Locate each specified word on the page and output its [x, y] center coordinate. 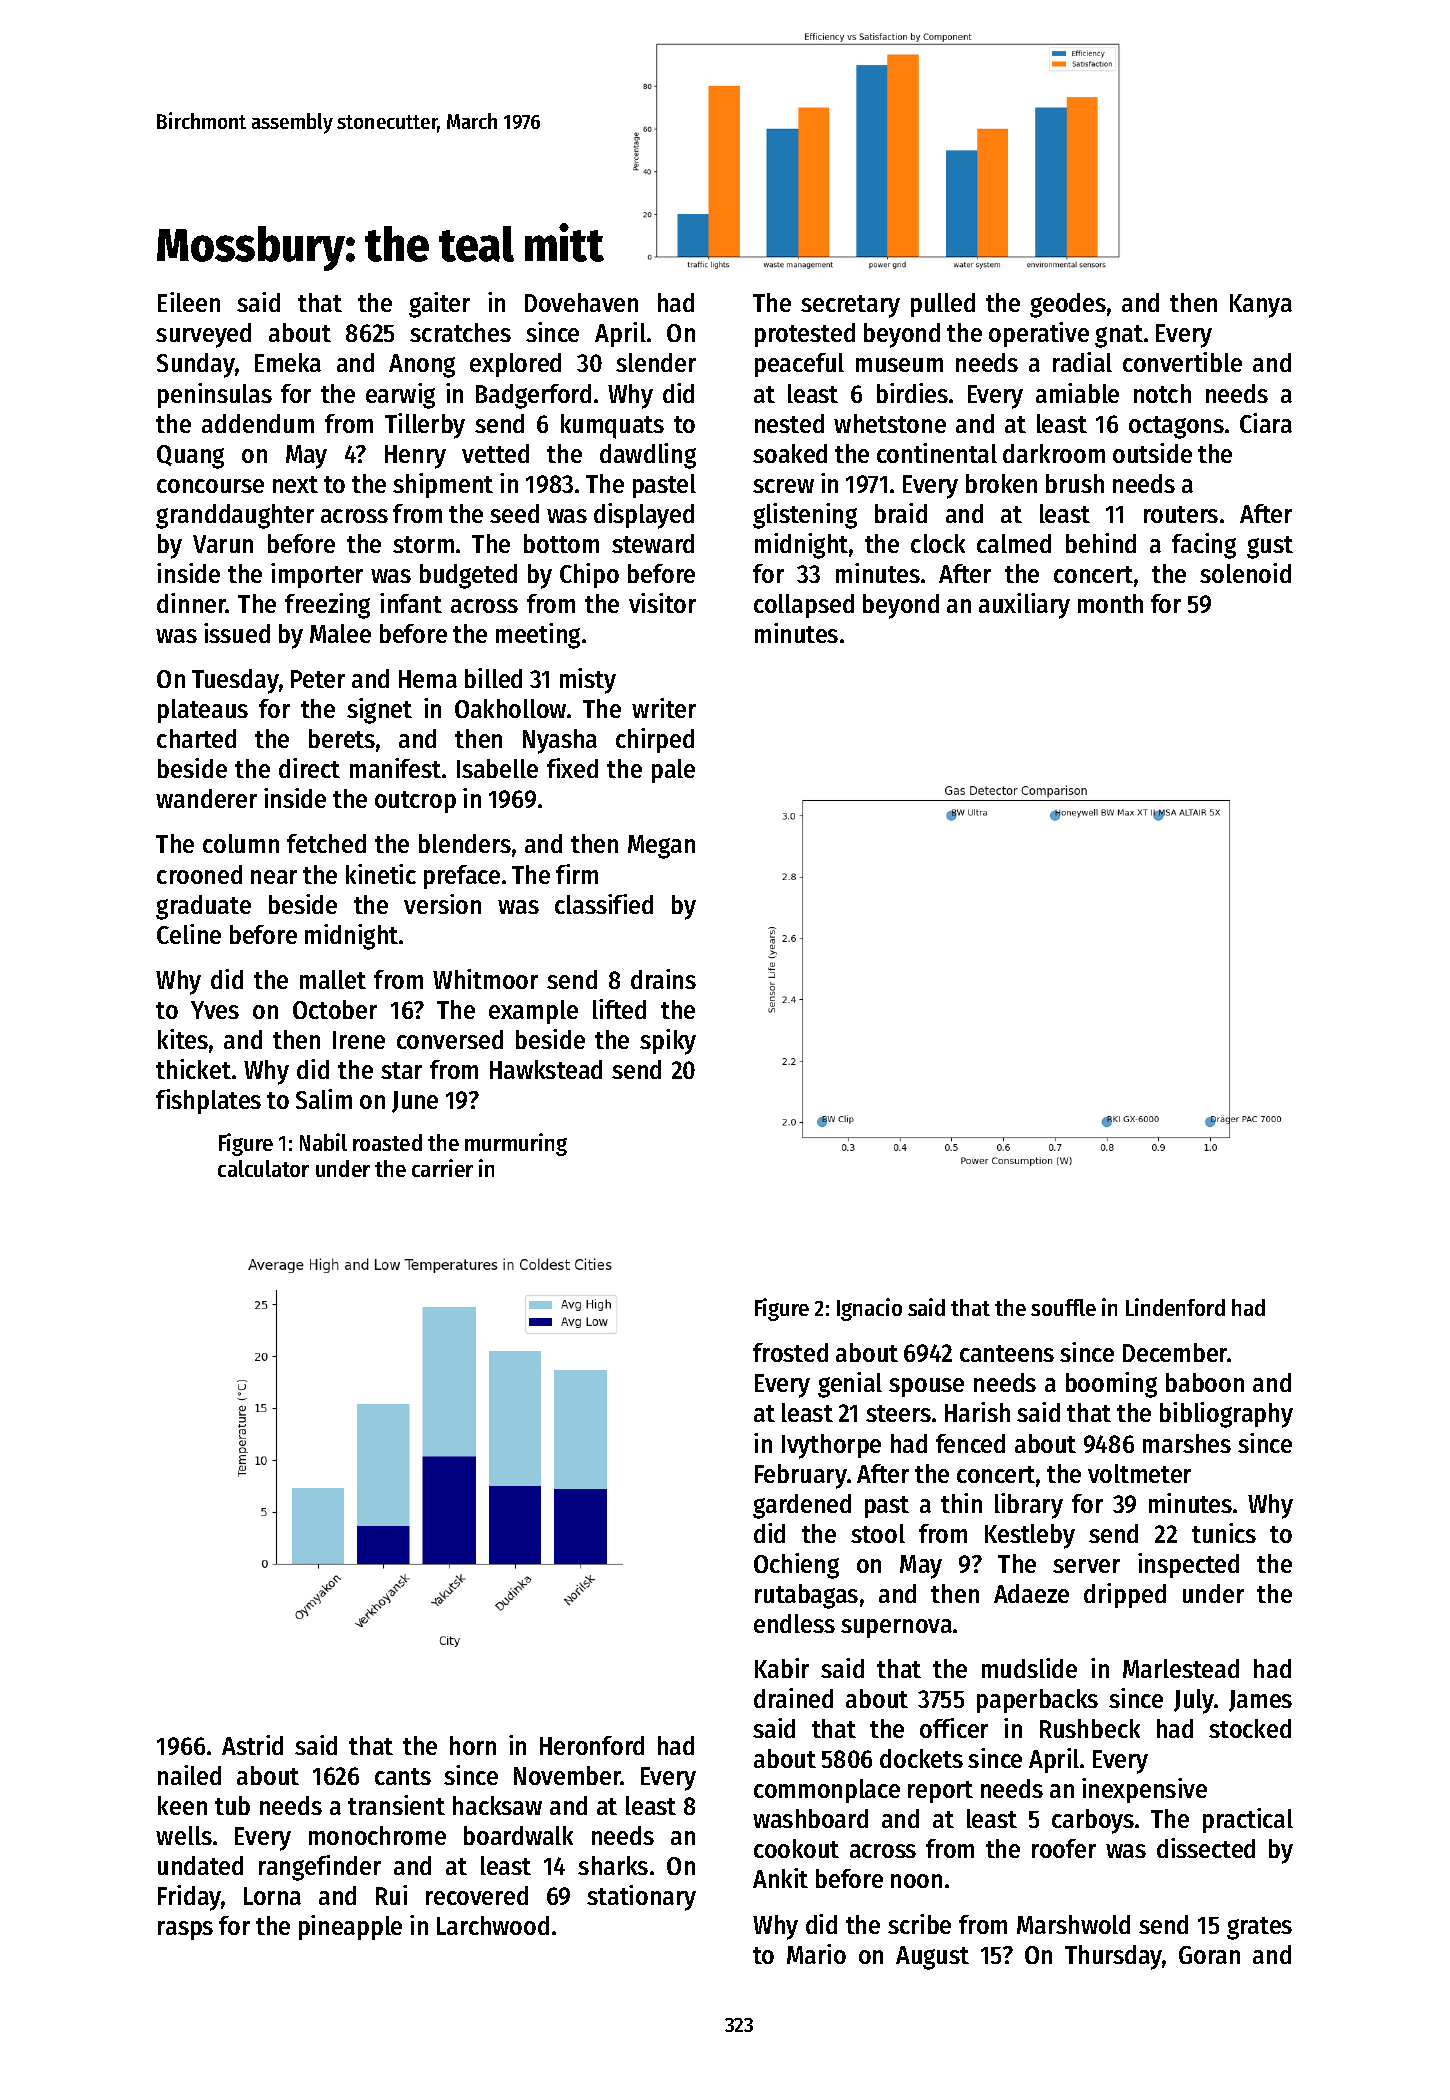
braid [901, 513]
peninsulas [215, 395]
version [442, 904]
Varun [223, 544]
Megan [661, 847]
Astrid [252, 1745]
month [1110, 603]
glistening [805, 516]
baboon [1205, 1382]
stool [878, 1533]
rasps [185, 1930]
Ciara [1266, 423]
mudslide [1029, 1668]
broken [1001, 483]
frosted [790, 1352]
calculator [263, 1168]
